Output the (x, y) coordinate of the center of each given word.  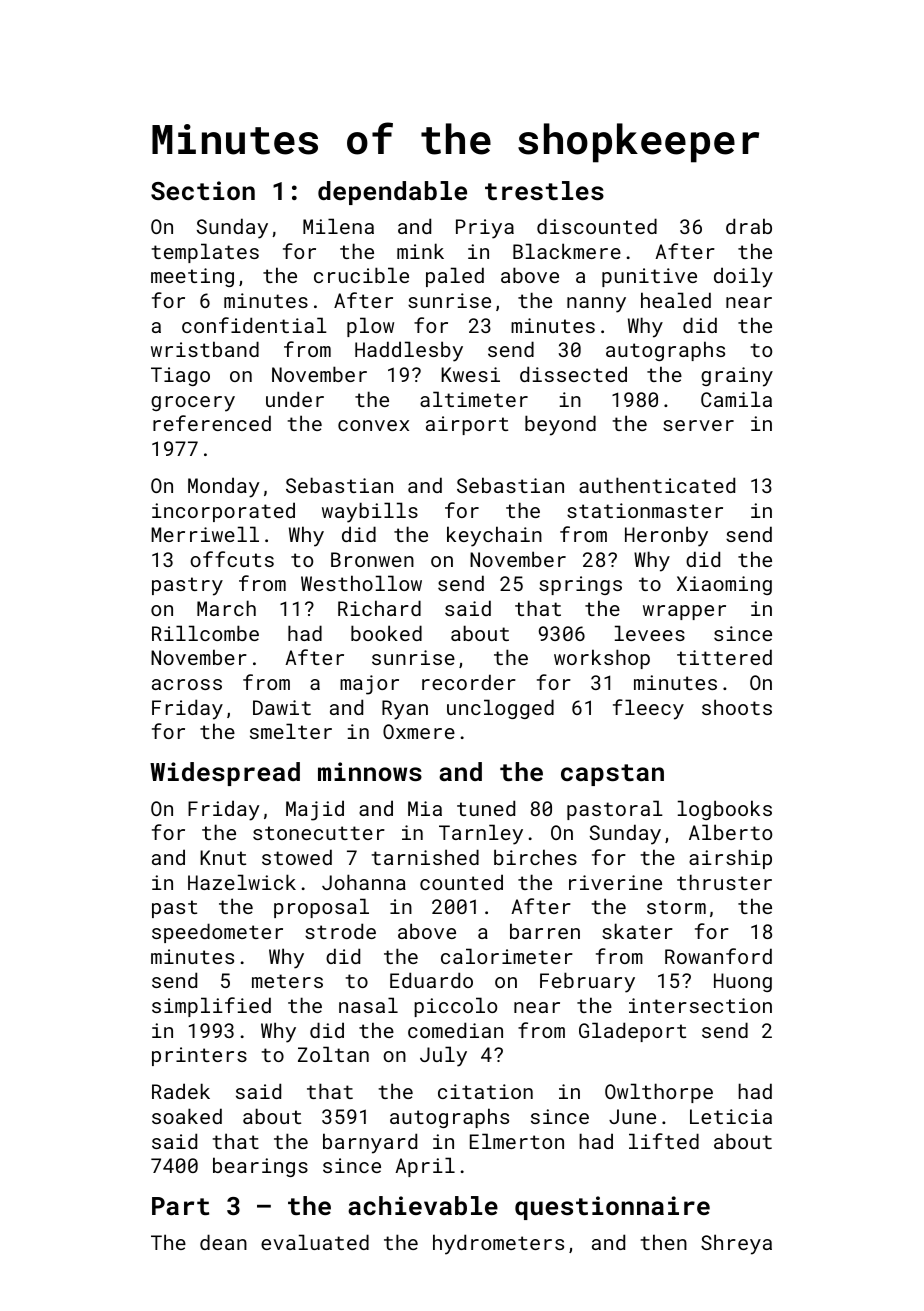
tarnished (425, 857)
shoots (737, 707)
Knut (223, 857)
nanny (596, 305)
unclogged (500, 709)
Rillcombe (205, 633)
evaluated (315, 1242)
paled (455, 277)
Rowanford (718, 956)
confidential (254, 325)
